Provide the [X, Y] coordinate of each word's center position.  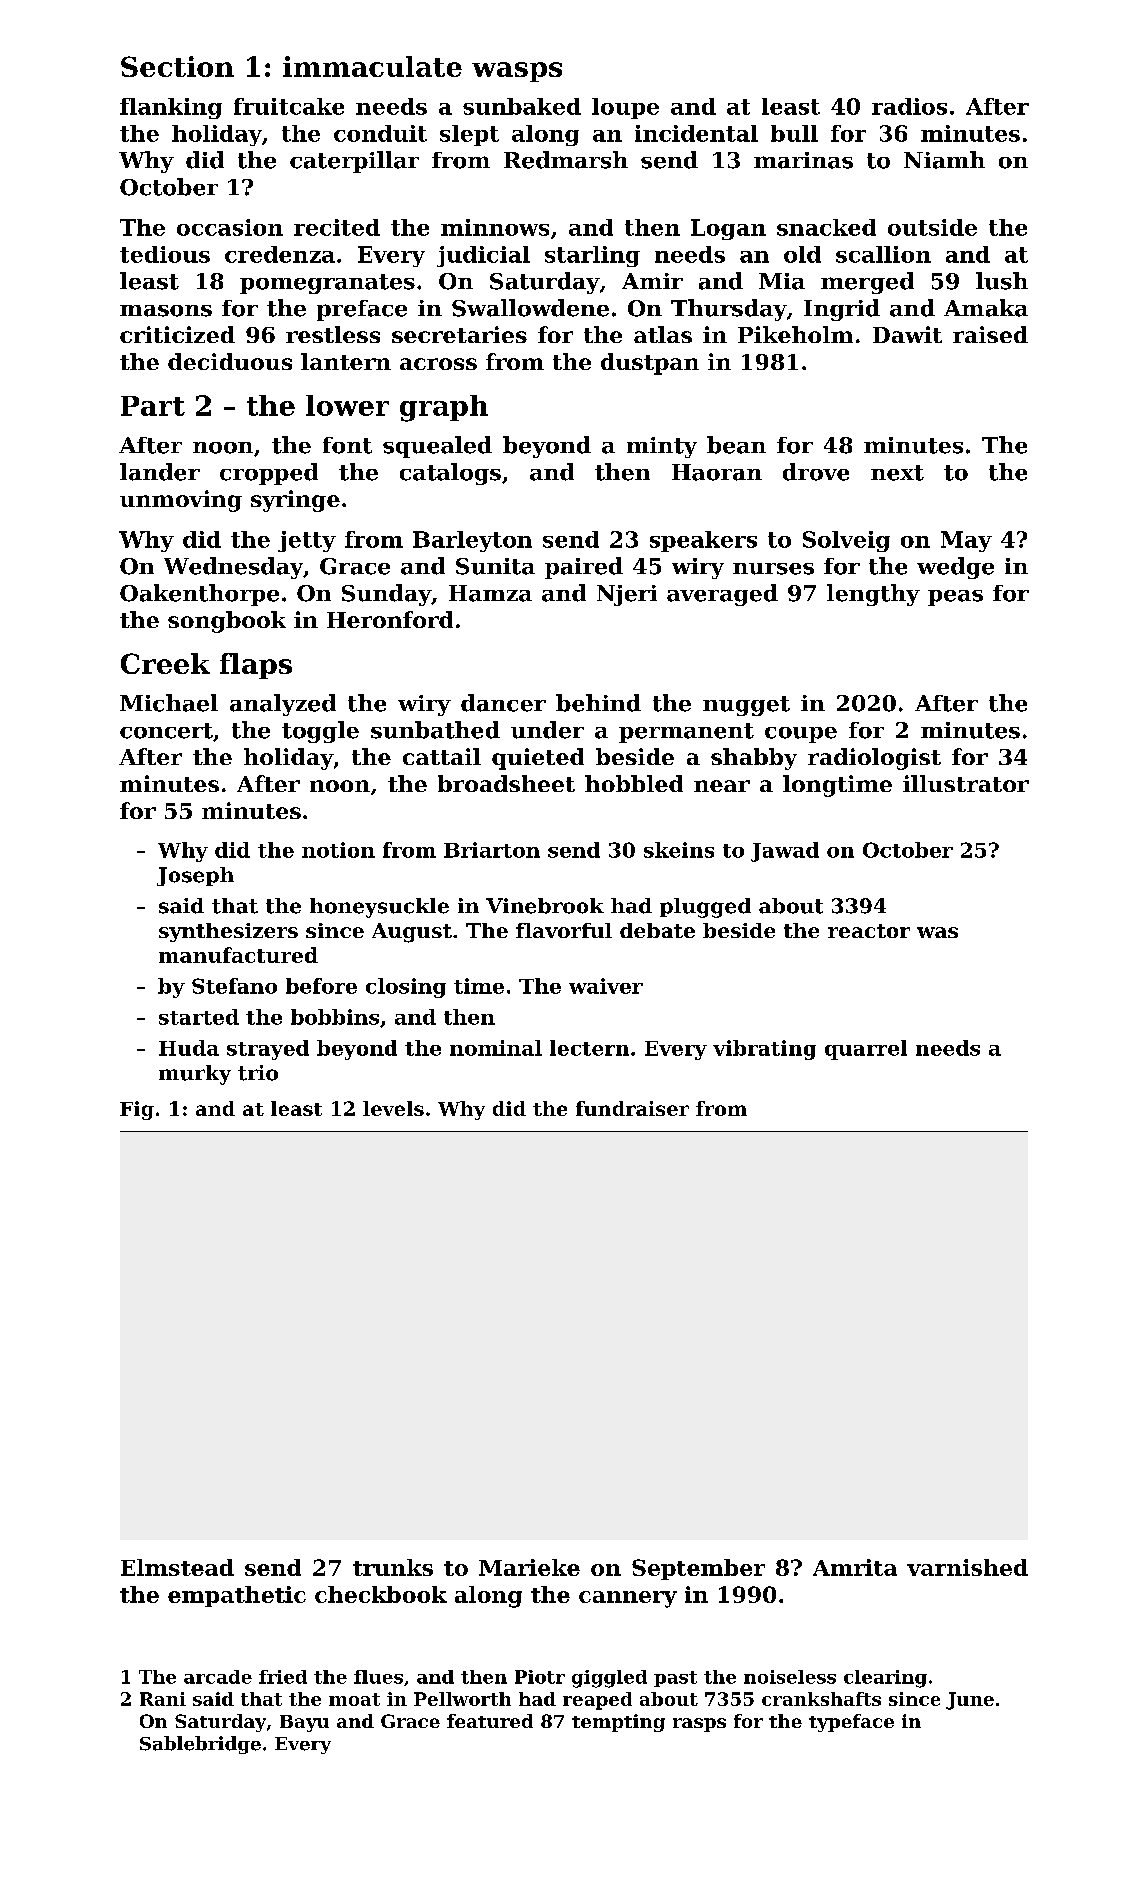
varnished [967, 1567]
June [970, 1701]
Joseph [195, 876]
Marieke [529, 1567]
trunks [393, 1567]
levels [393, 1108]
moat [354, 1699]
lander [160, 472]
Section [177, 66]
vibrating [764, 1050]
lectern [589, 1048]
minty [662, 447]
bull [794, 133]
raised [990, 334]
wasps [517, 72]
